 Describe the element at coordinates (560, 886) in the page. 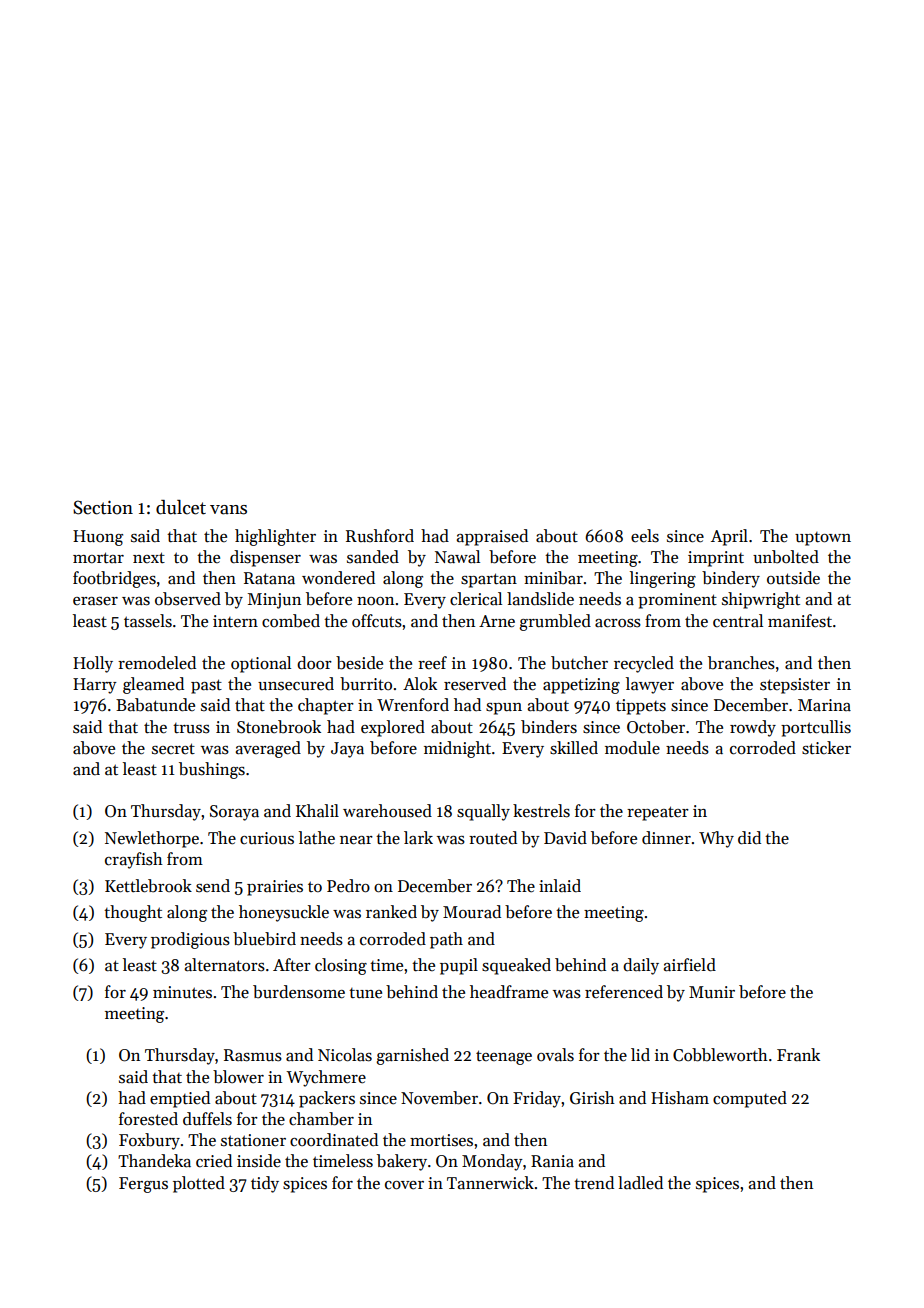

I see `inlaid` at that location.
